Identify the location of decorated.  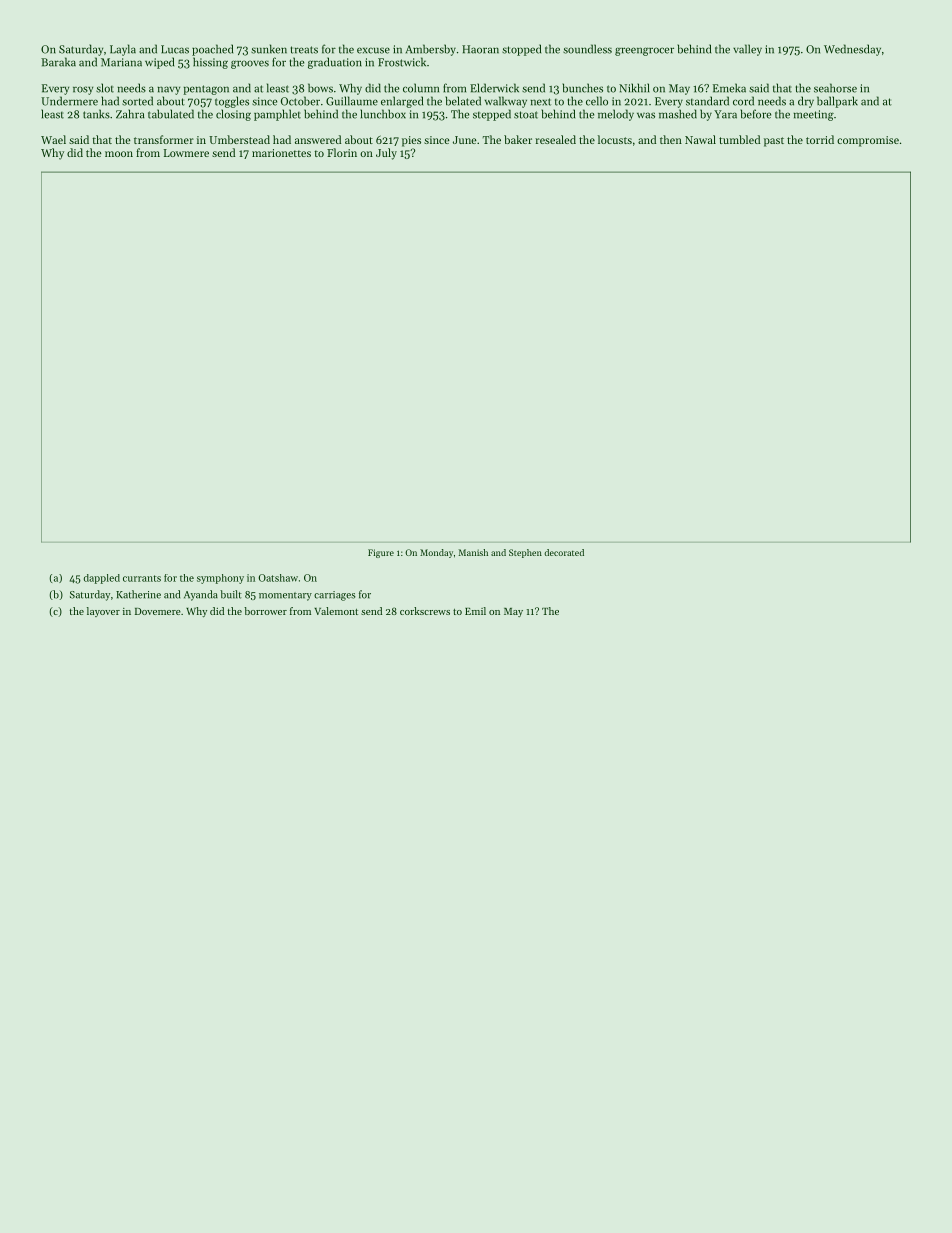
(564, 552).
